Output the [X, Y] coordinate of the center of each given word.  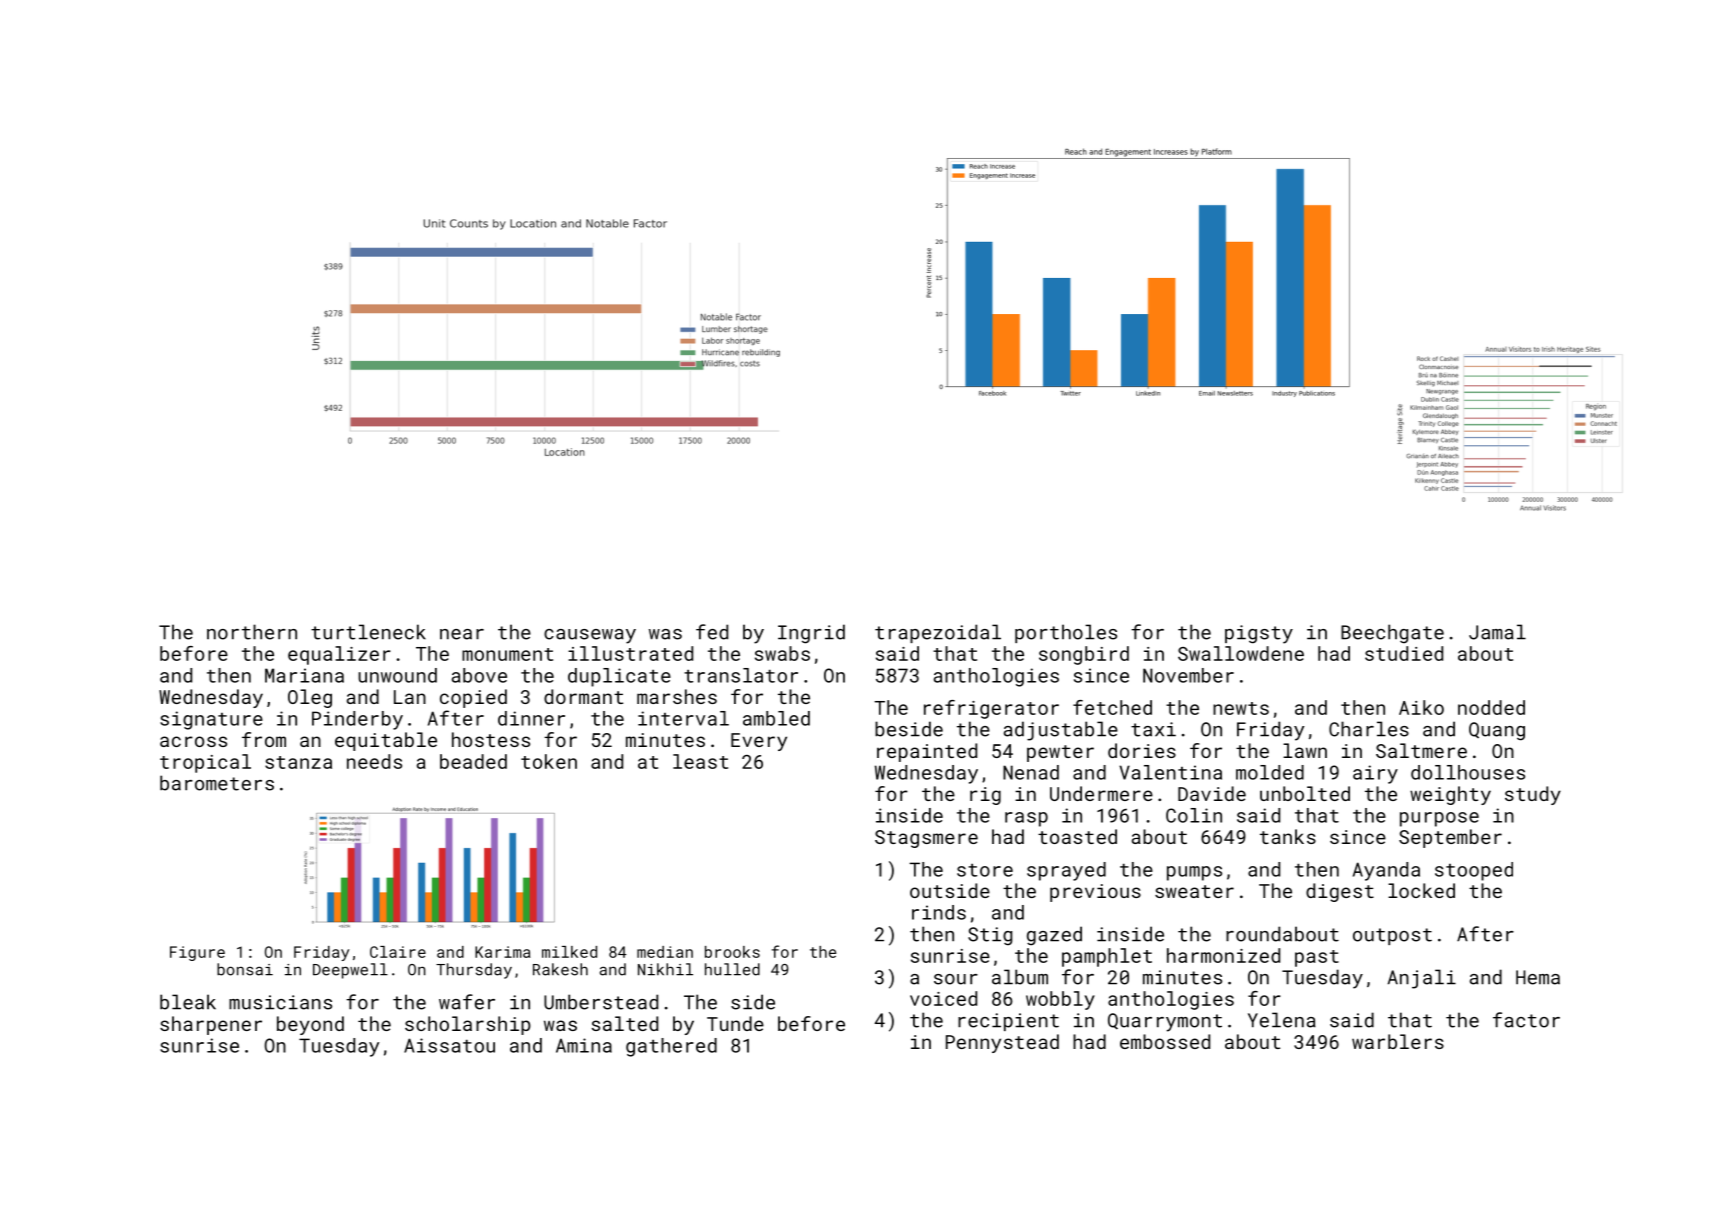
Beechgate [1392, 634]
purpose [1439, 819]
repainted [927, 752]
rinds [939, 912]
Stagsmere [926, 839]
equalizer [339, 655]
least [700, 761]
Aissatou [449, 1045]
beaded [473, 761]
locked [1421, 890]
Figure [197, 953]
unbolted [1305, 793]
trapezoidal [938, 633]
